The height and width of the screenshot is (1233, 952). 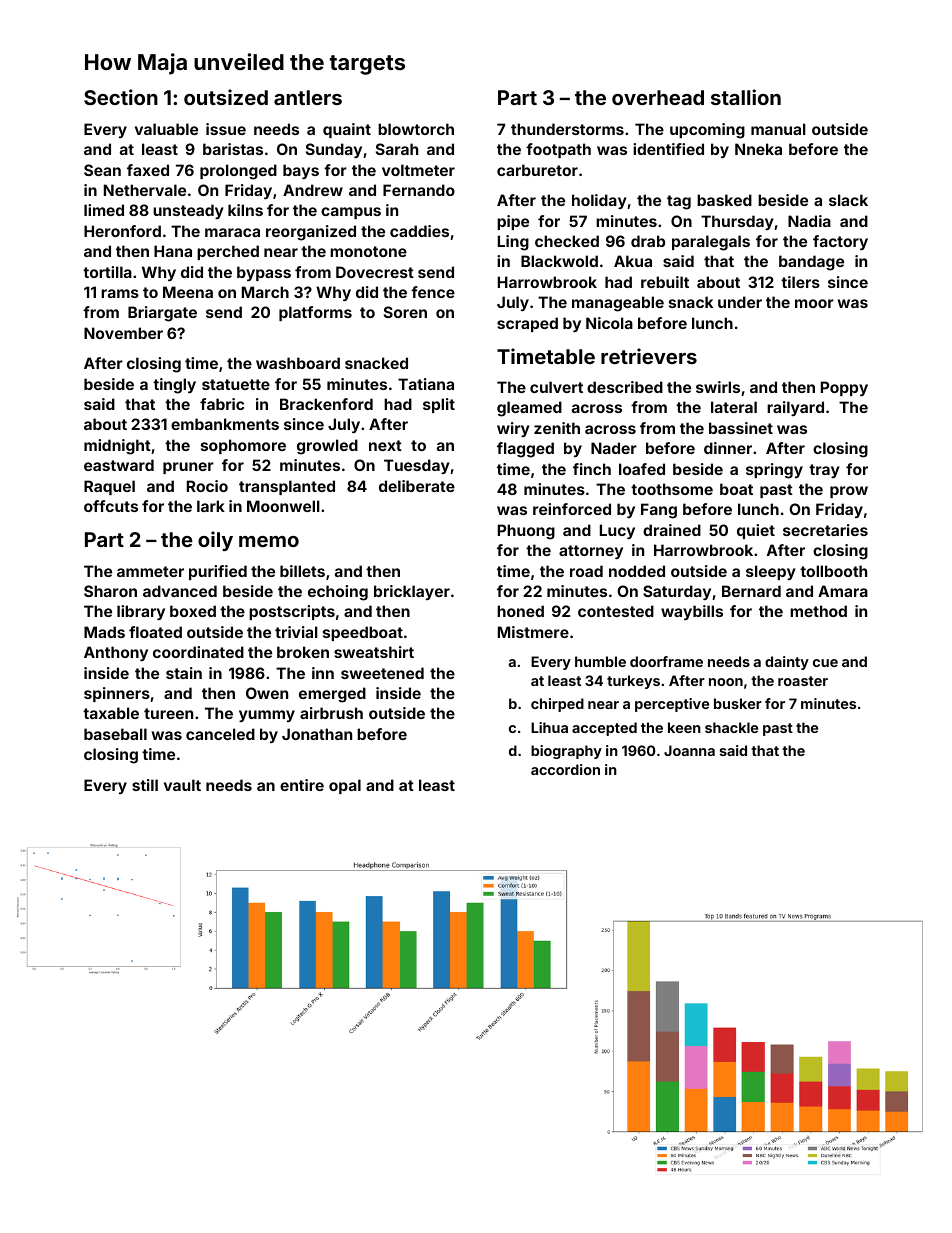 What do you see at coordinates (226, 97) in the screenshot?
I see `outsized` at bounding box center [226, 97].
